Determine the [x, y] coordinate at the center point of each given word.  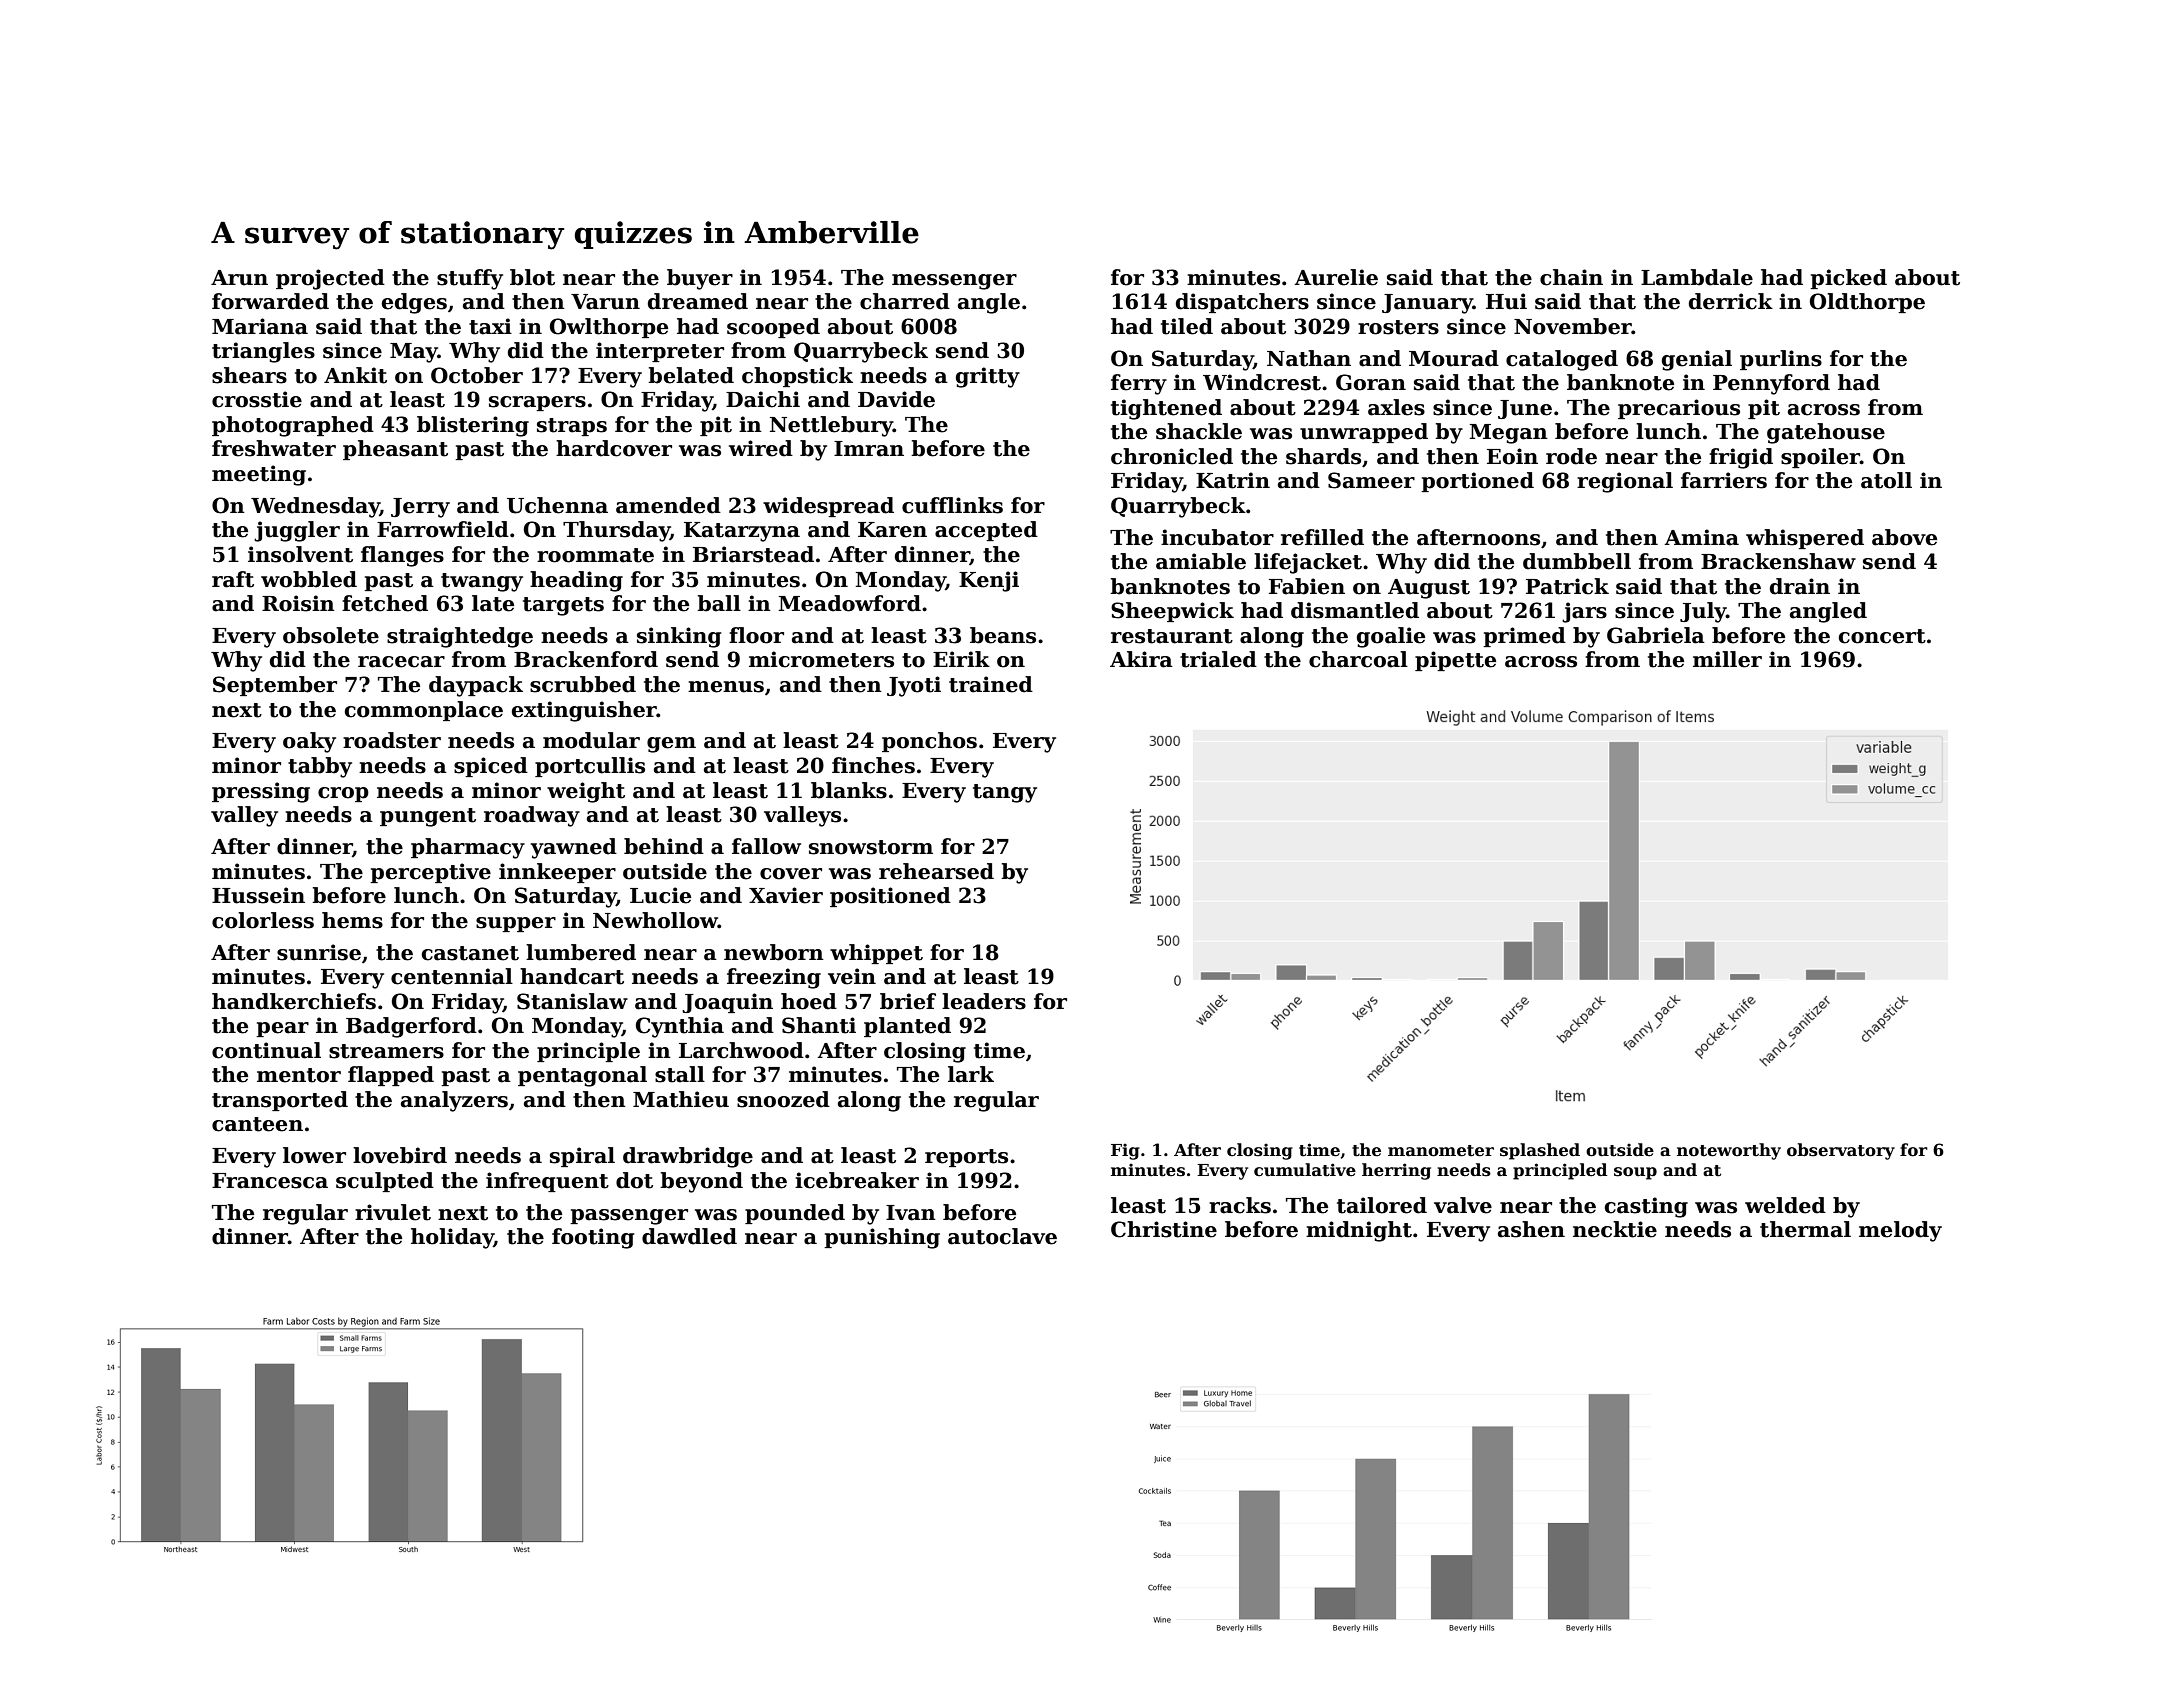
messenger [954, 282]
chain [1571, 277]
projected [330, 279]
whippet [876, 954]
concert [1882, 636]
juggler [297, 531]
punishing [882, 1238]
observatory [1841, 1151]
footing [593, 1238]
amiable [1201, 561]
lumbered [581, 952]
